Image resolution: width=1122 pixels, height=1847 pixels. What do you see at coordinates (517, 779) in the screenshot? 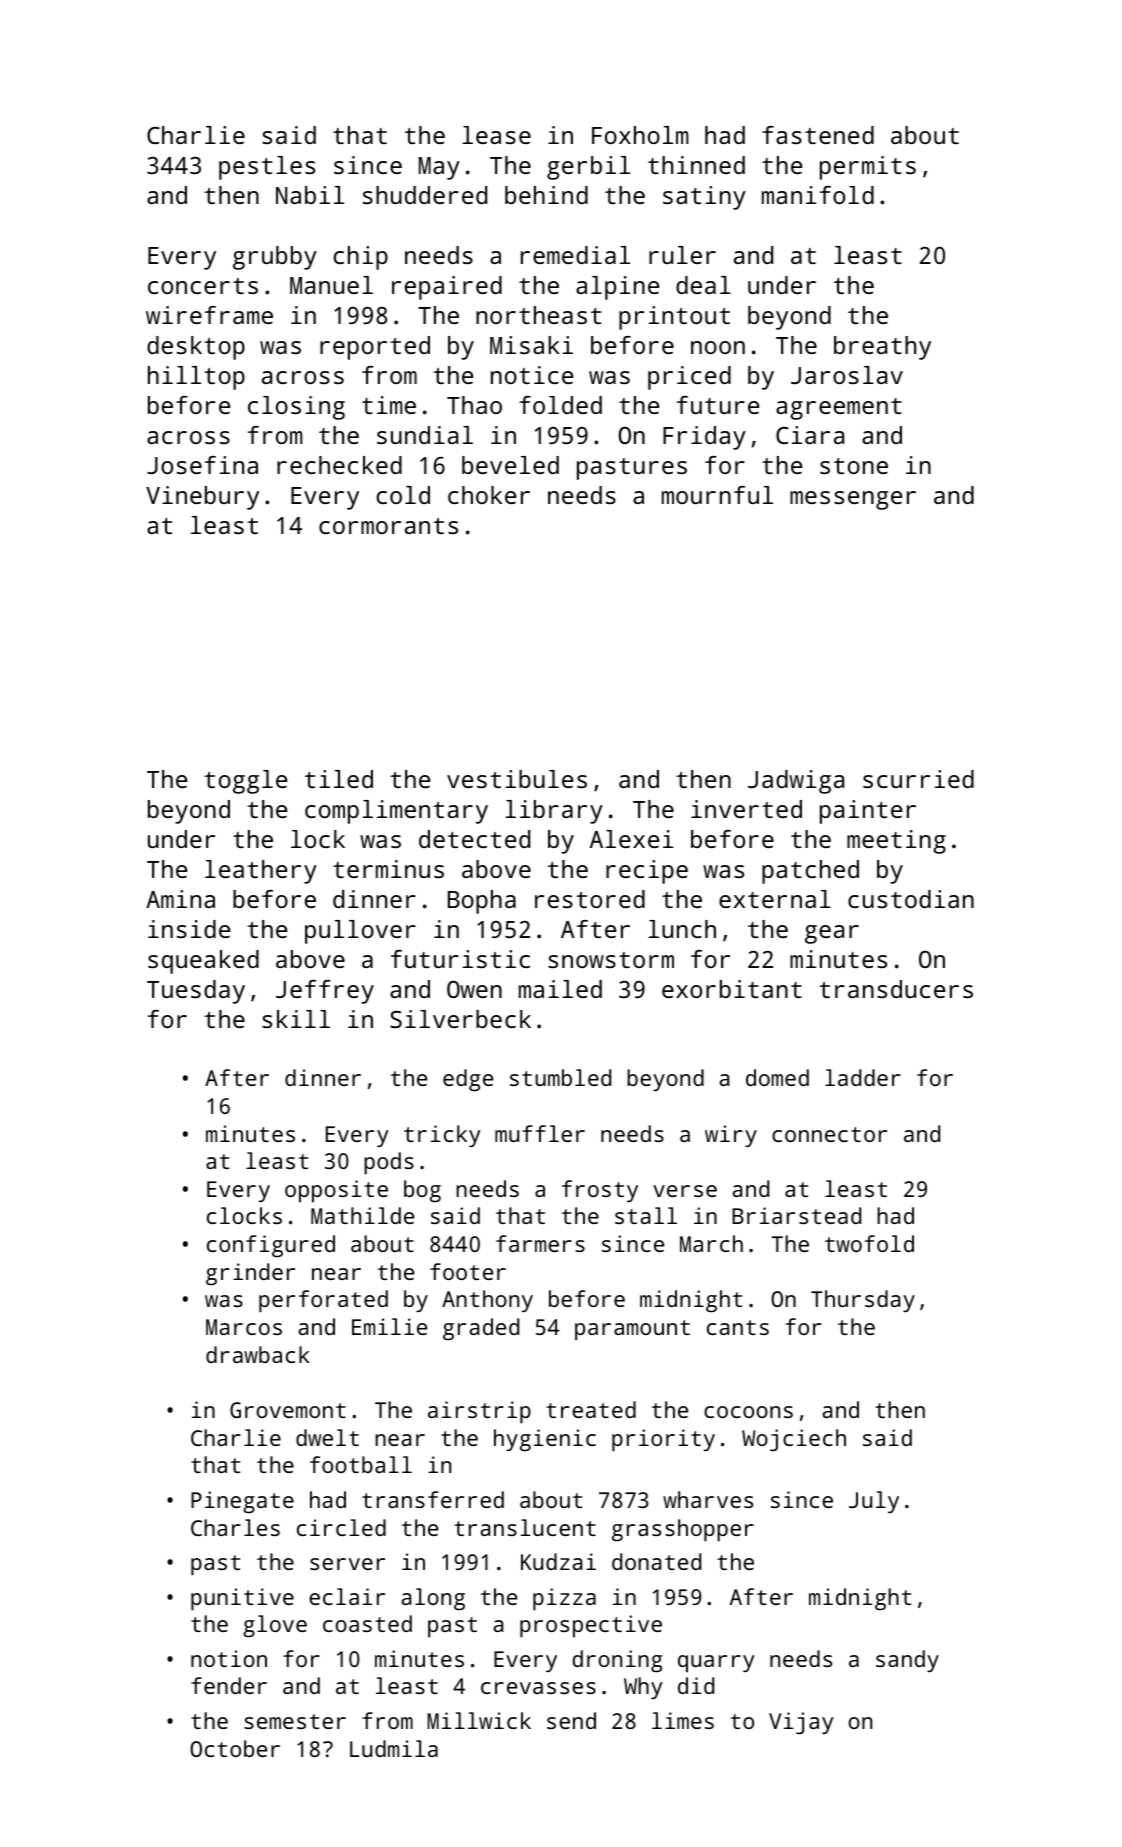
I see `vestibules` at bounding box center [517, 779].
